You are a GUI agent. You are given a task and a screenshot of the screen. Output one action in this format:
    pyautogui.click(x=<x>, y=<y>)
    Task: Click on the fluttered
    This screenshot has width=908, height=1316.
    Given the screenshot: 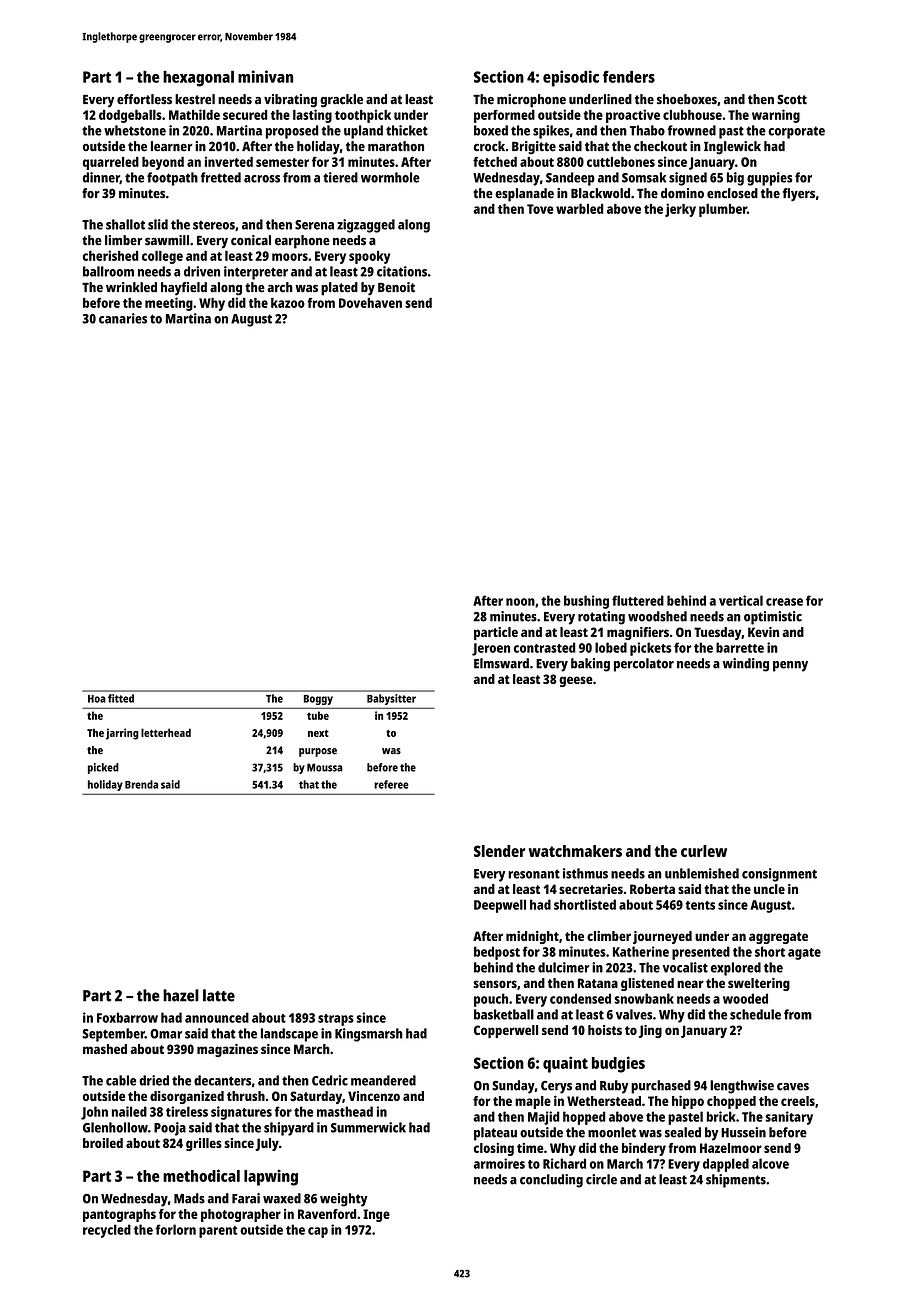 What is the action you would take?
    pyautogui.click(x=638, y=600)
